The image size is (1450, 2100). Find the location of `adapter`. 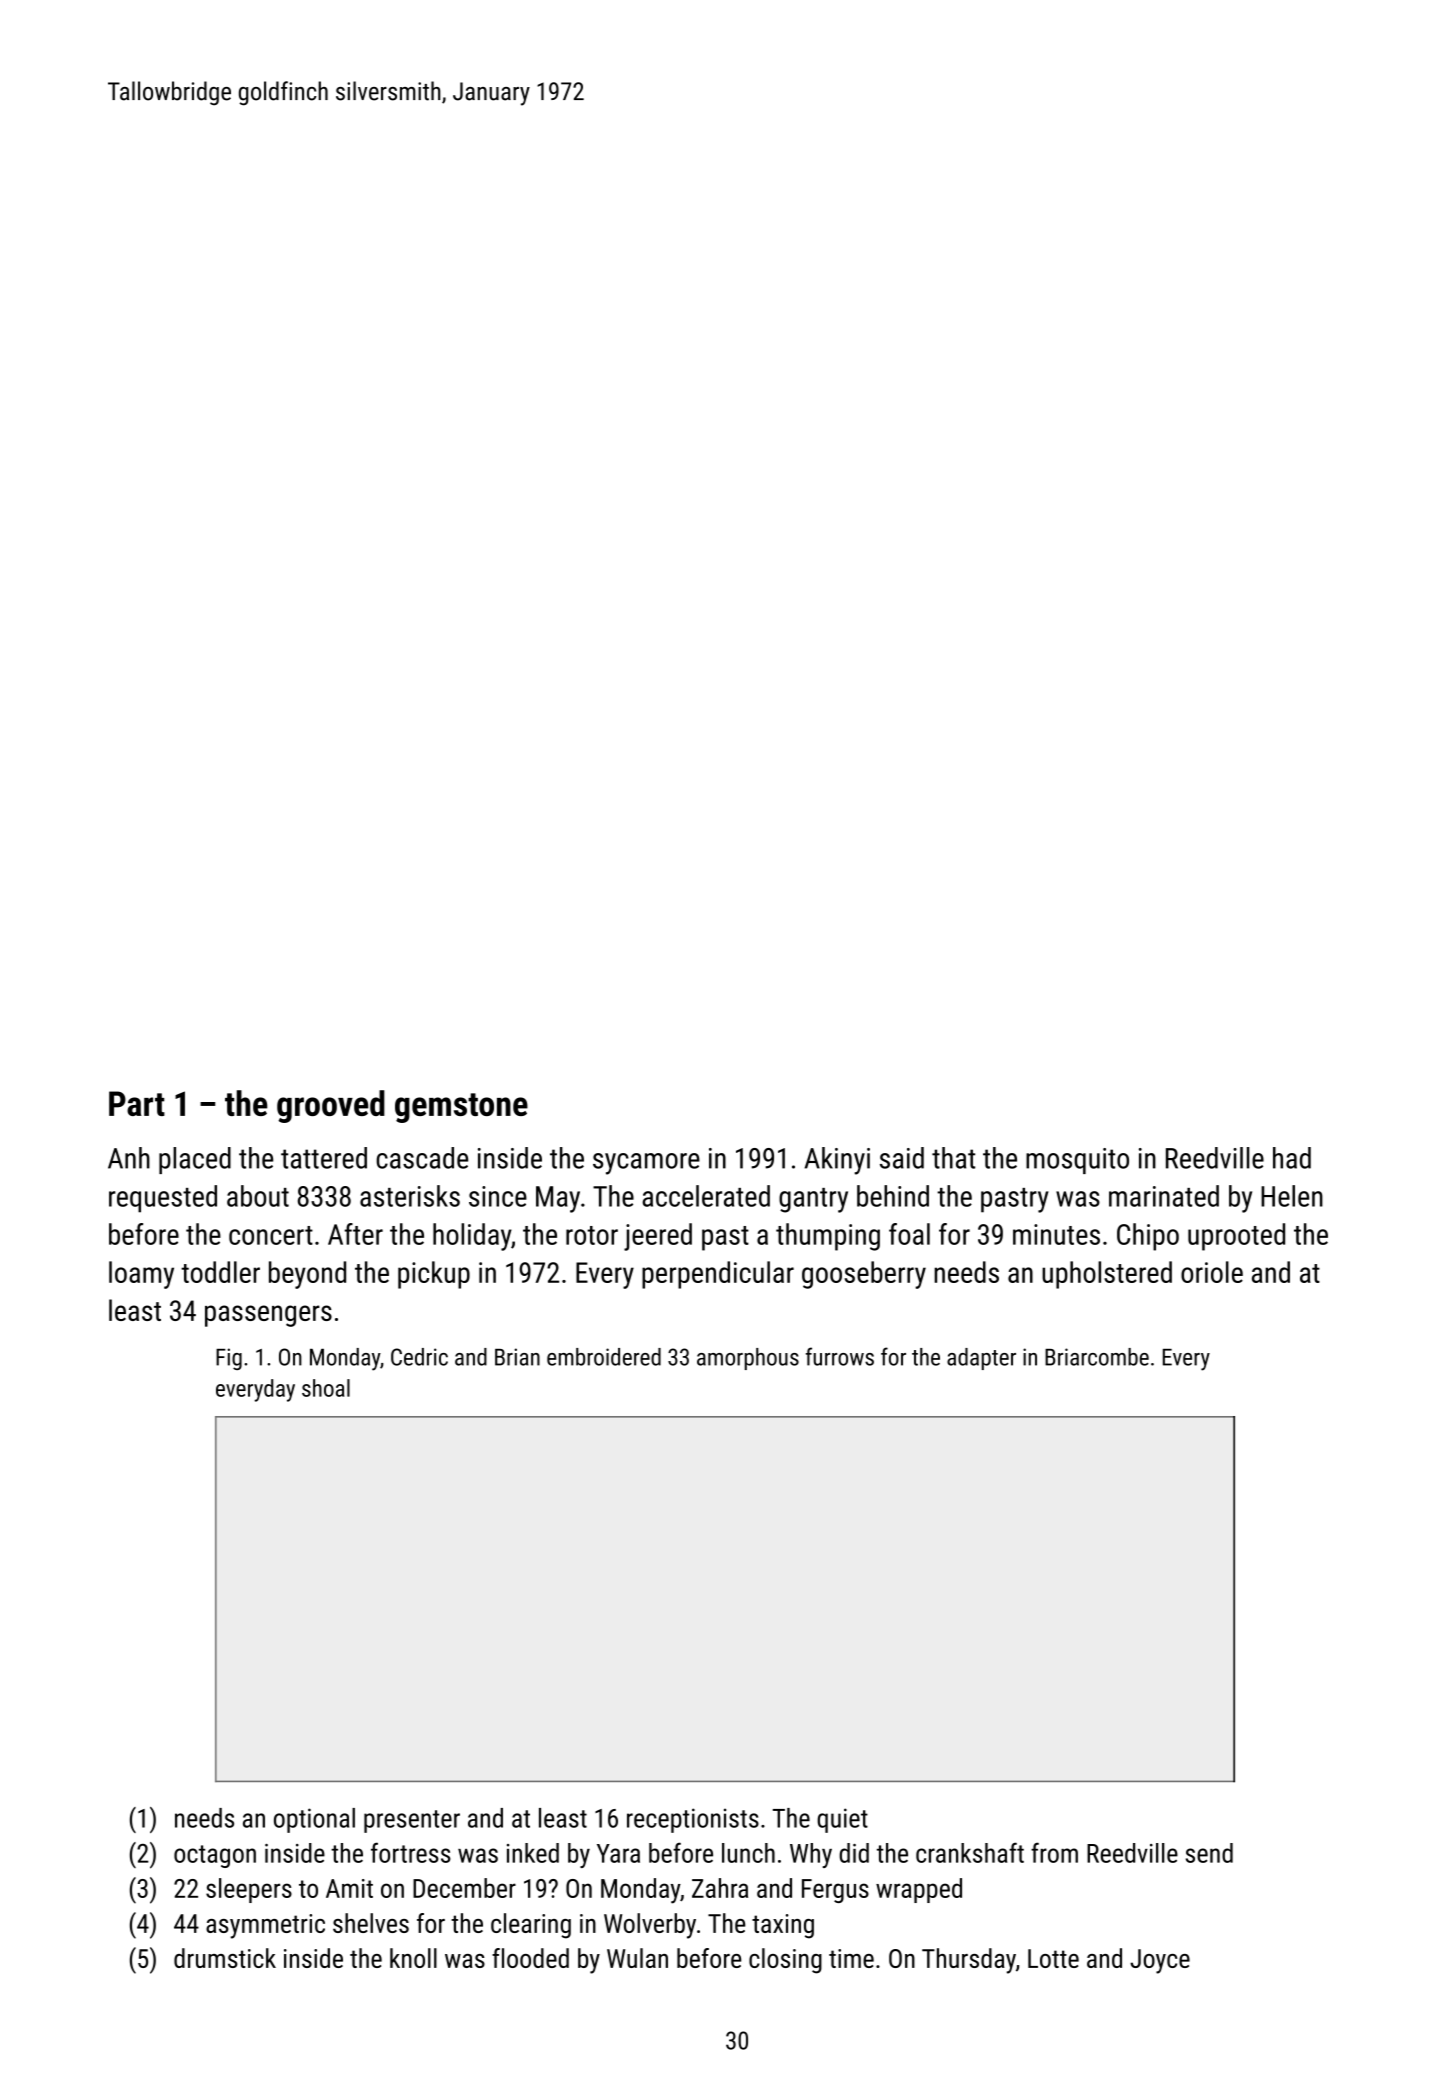

adapter is located at coordinates (981, 1359).
